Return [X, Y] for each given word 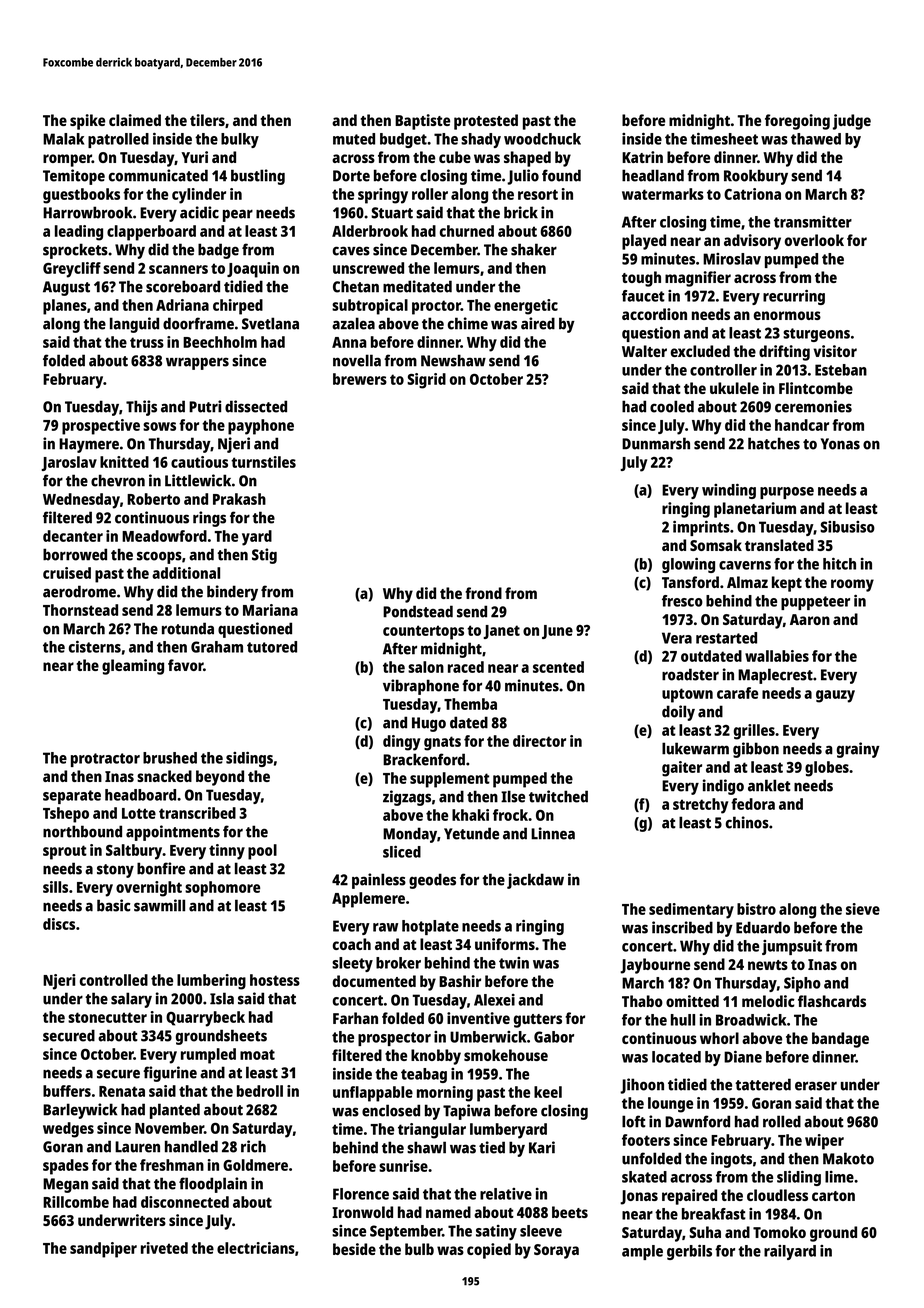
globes [827, 769]
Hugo [429, 724]
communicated [158, 175]
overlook [814, 240]
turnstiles [263, 462]
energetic [526, 307]
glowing [688, 565]
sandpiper [103, 1250]
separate [72, 797]
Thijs [141, 408]
